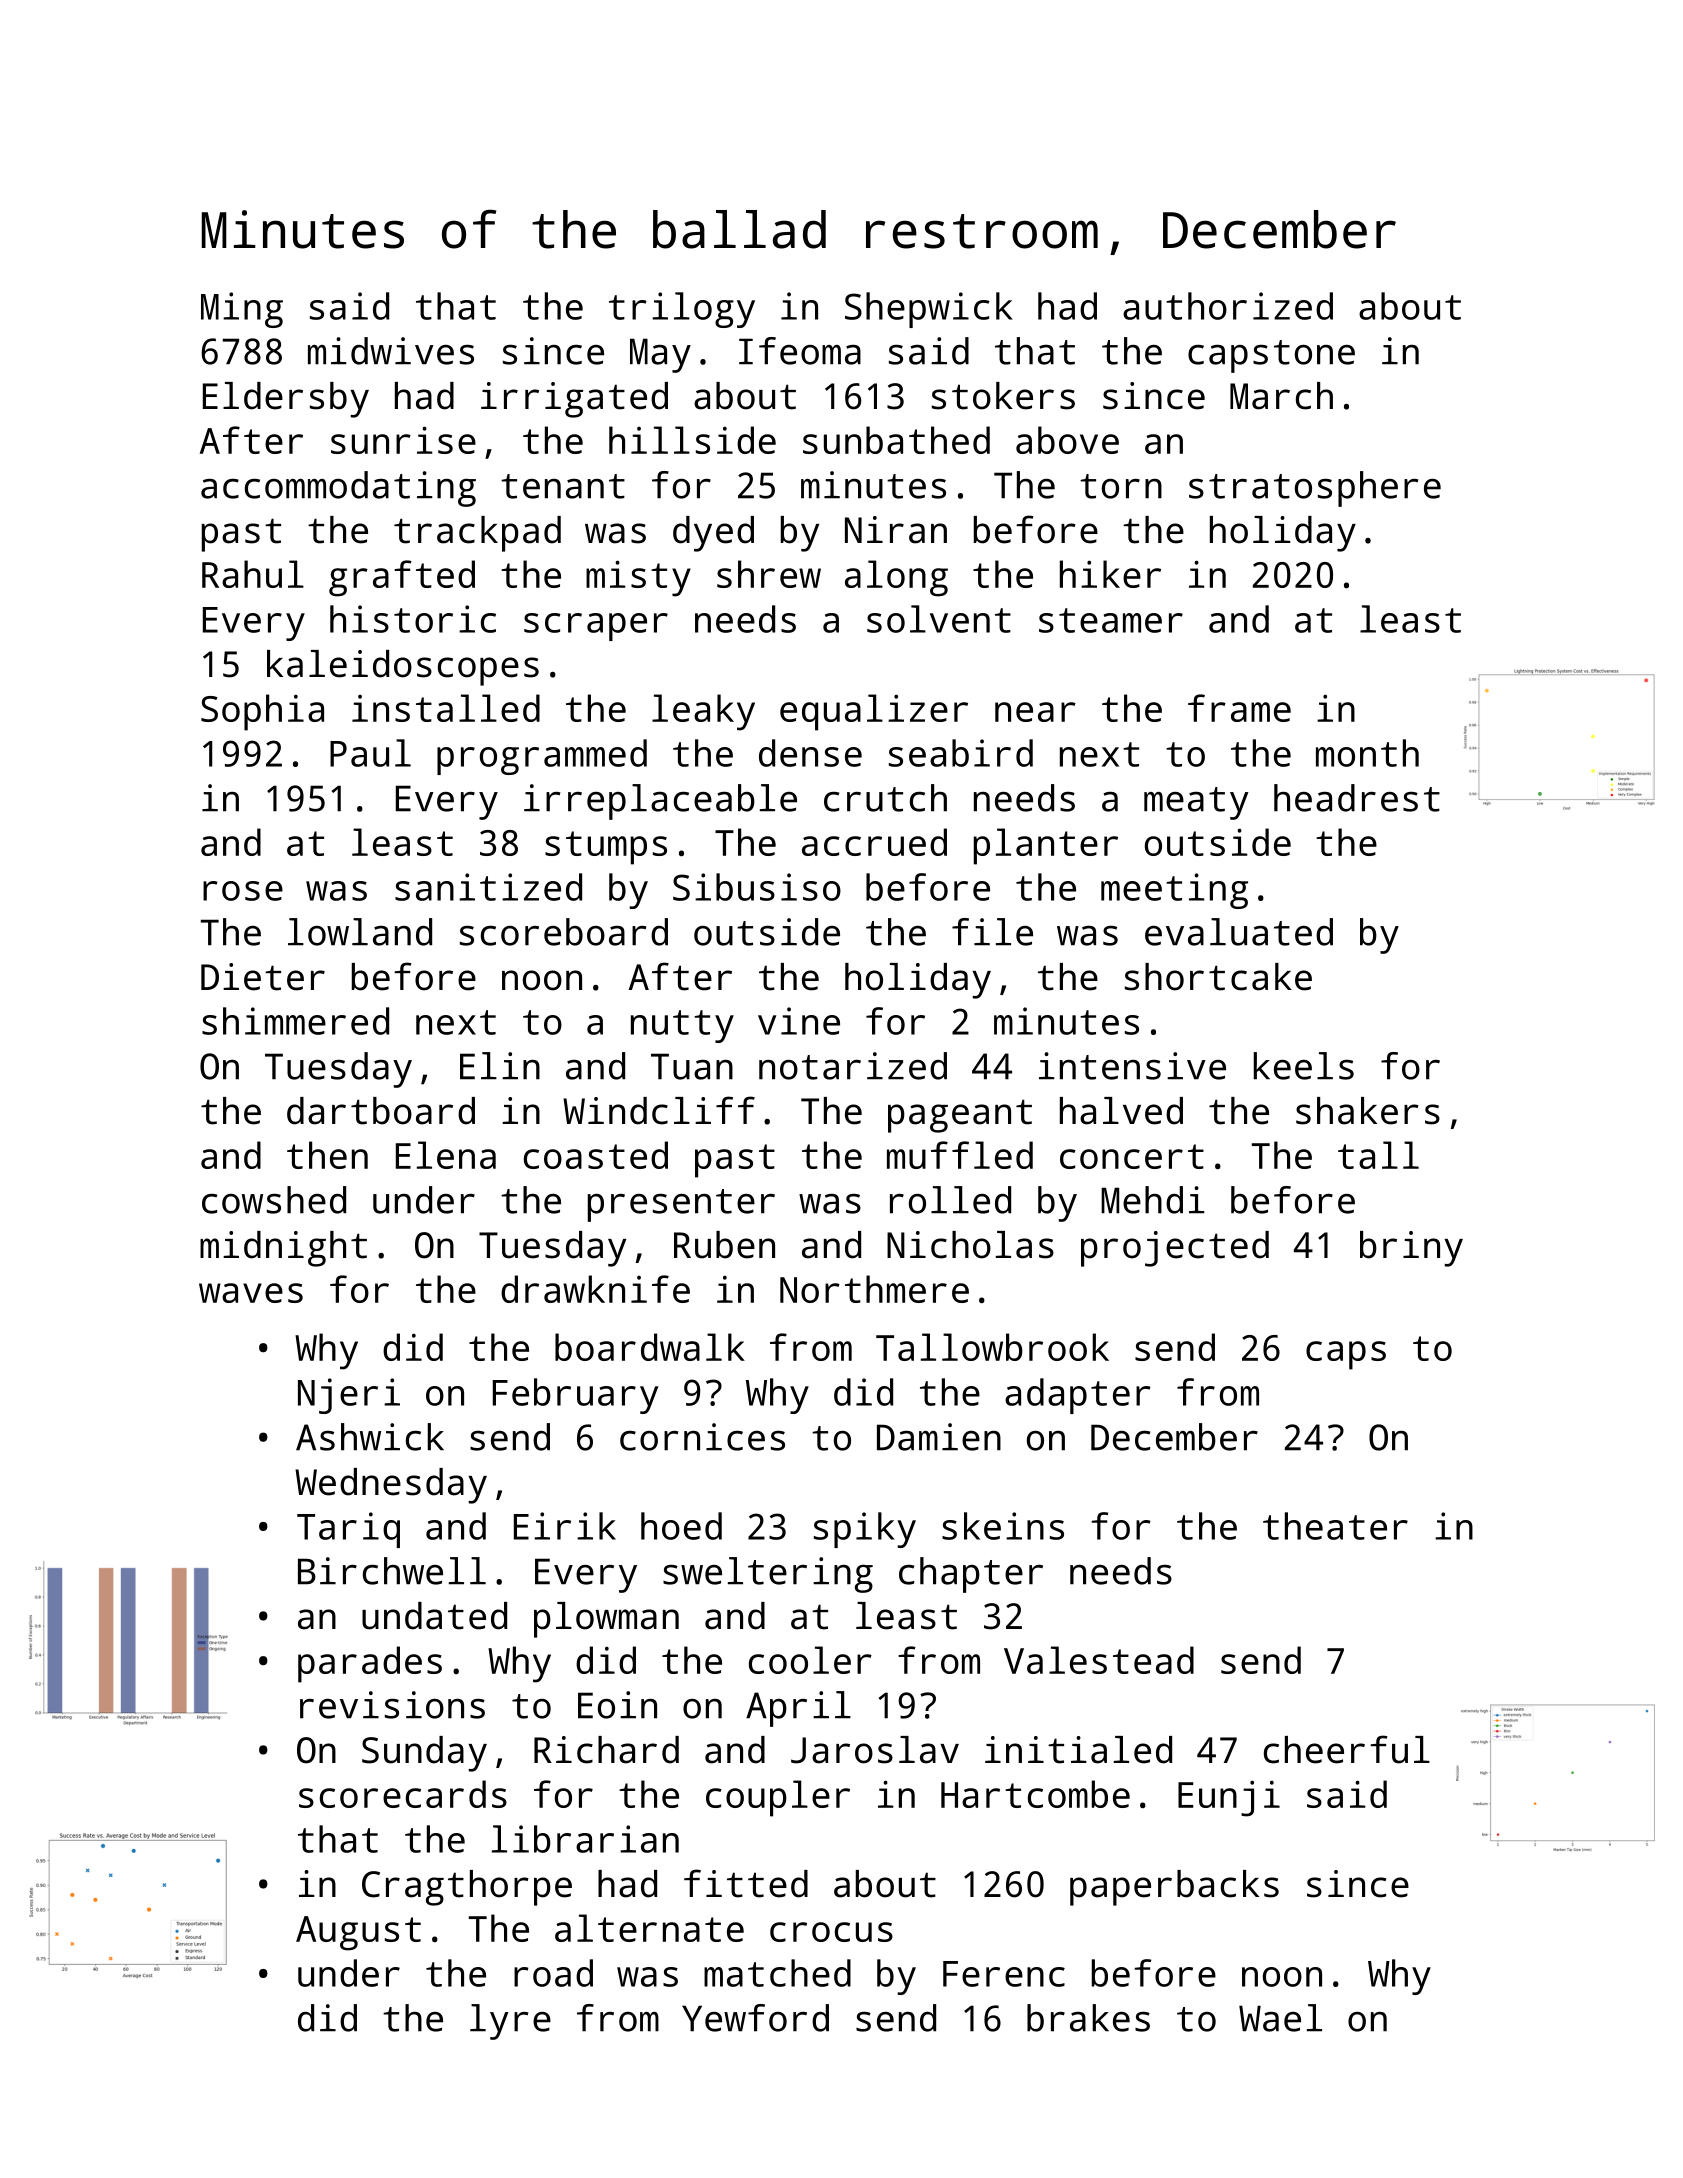 The height and width of the screenshot is (2178, 1683). I want to click on Niran, so click(896, 530).
